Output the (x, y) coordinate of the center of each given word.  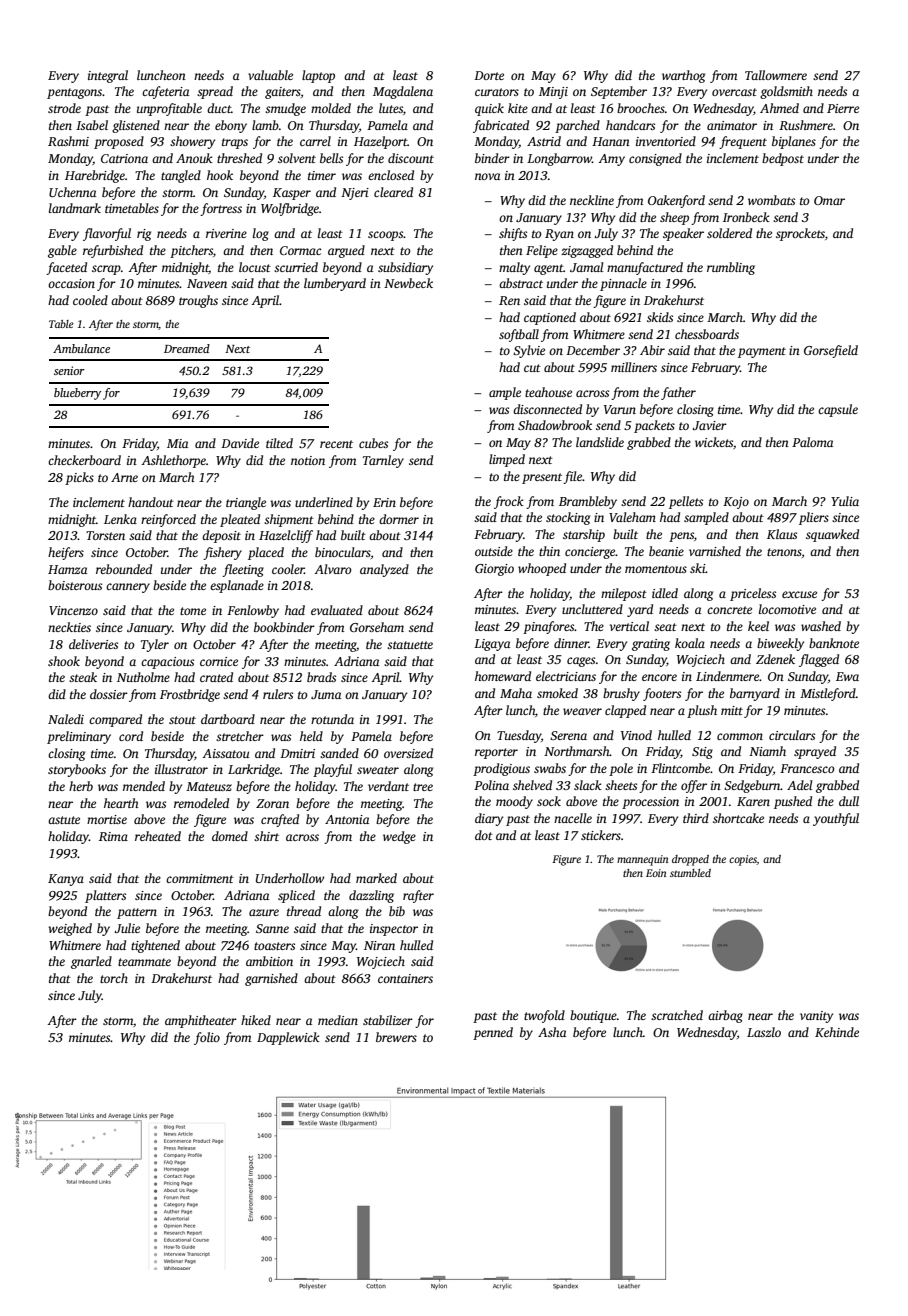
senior (69, 370)
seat (665, 627)
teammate (144, 962)
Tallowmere (776, 75)
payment (762, 352)
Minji (553, 93)
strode (64, 108)
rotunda (332, 719)
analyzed (384, 570)
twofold (544, 1016)
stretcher (240, 736)
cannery (128, 588)
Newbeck (408, 283)
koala (690, 643)
